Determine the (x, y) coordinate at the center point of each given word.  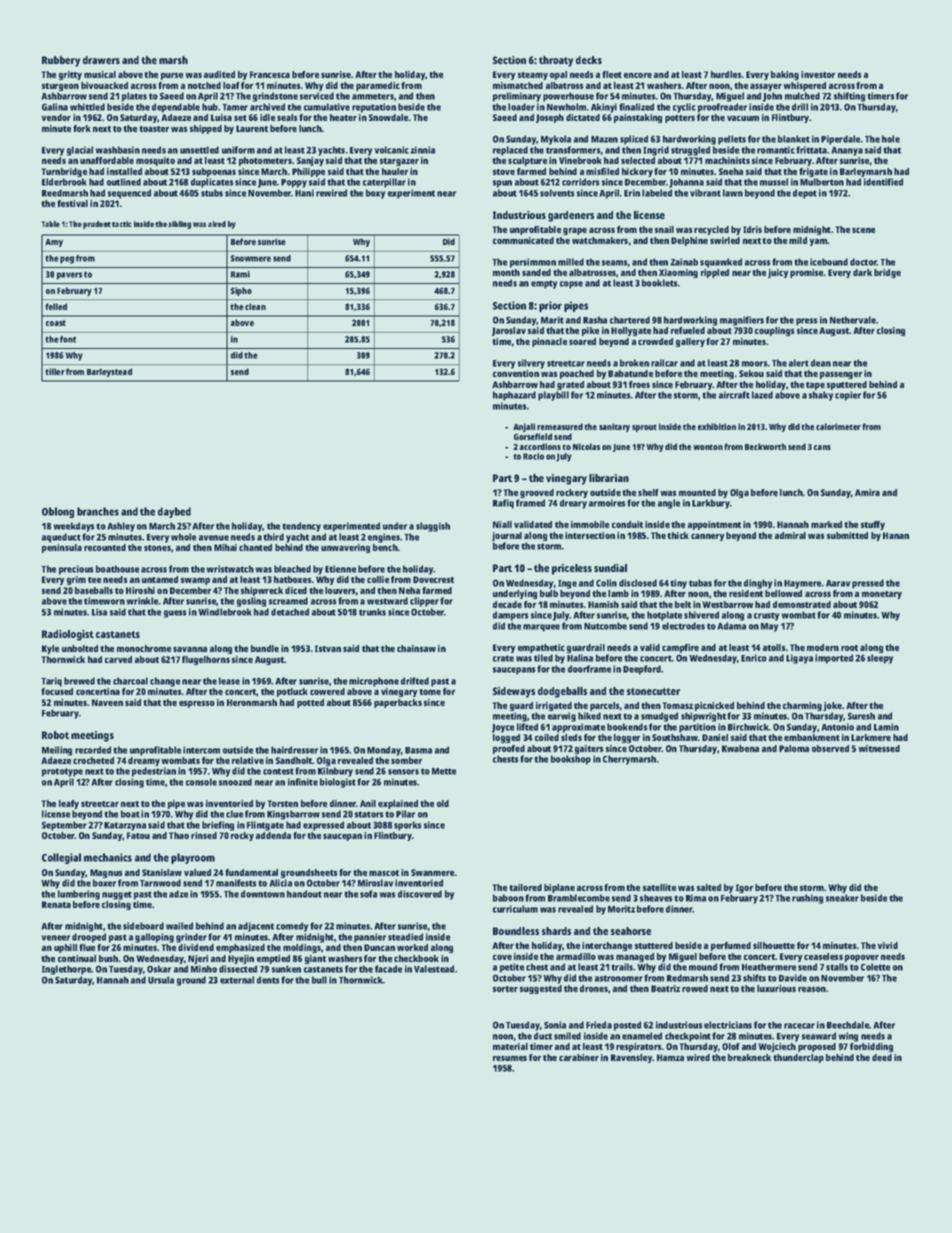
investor (818, 74)
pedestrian (154, 772)
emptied (273, 959)
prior (550, 306)
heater (343, 117)
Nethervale (853, 320)
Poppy (294, 183)
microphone (374, 682)
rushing (807, 899)
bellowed (783, 593)
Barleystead (109, 372)
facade (388, 969)
